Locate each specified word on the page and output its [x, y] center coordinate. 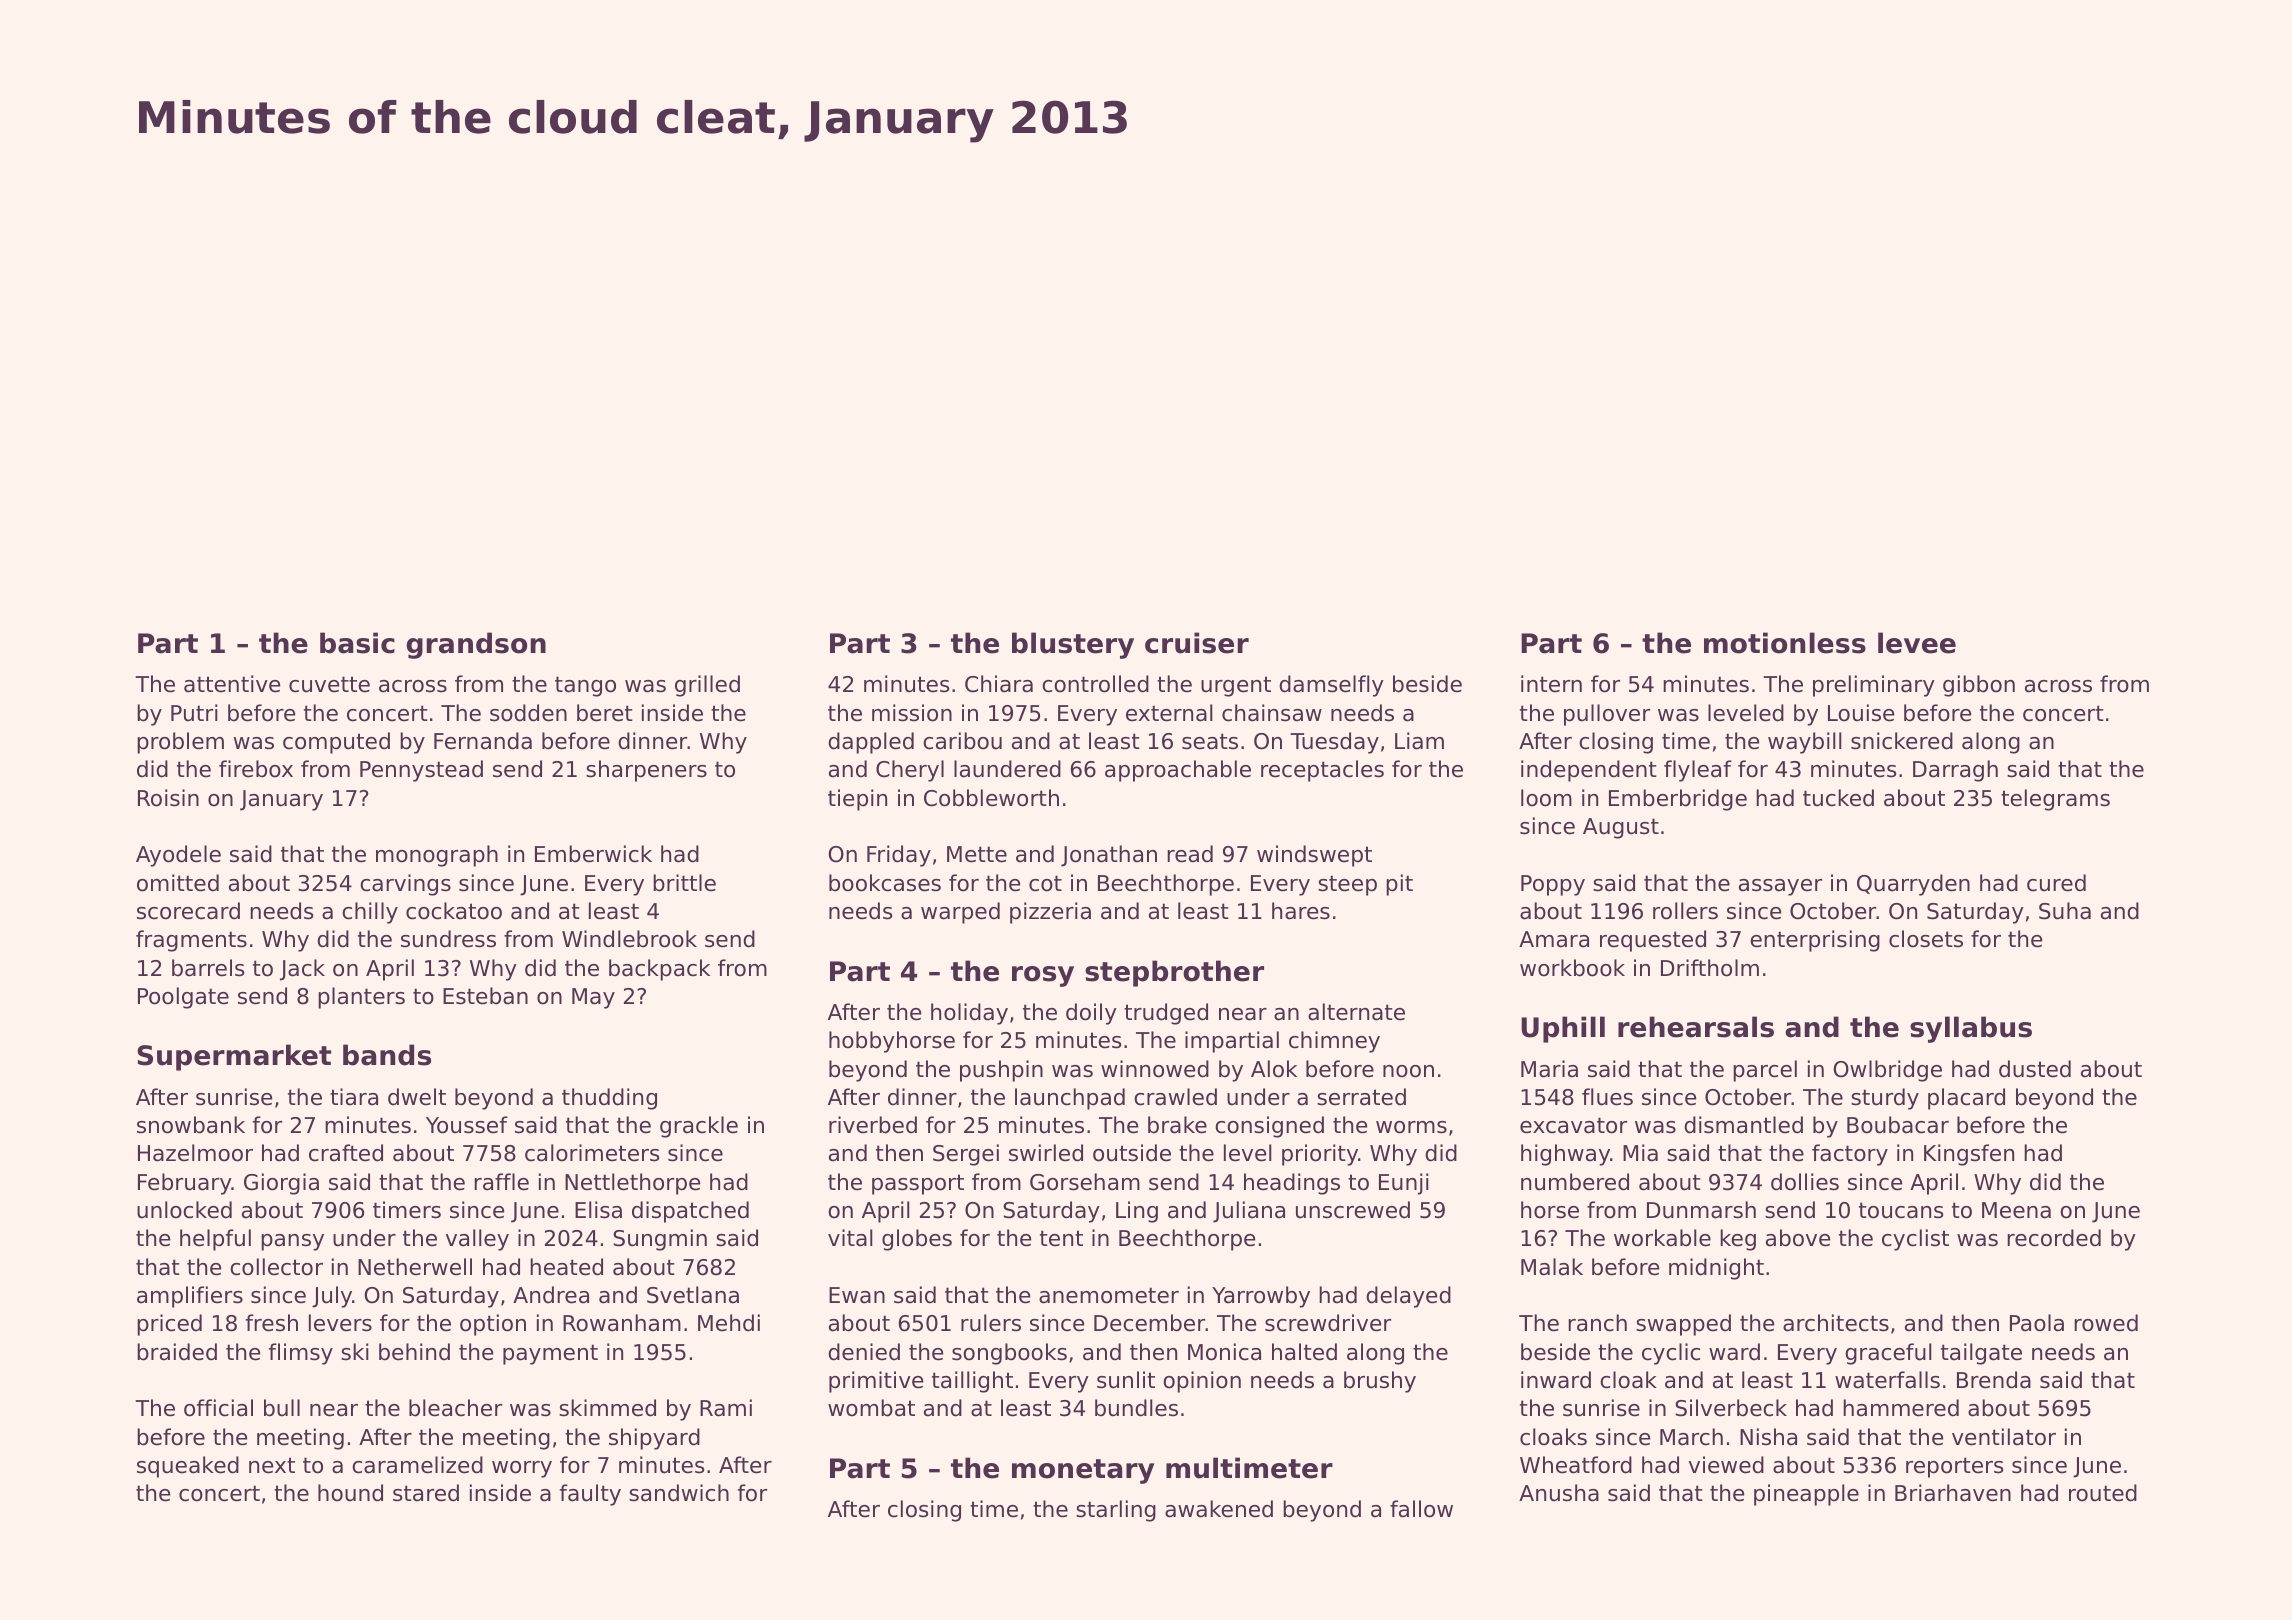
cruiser [1197, 643]
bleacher [455, 1408]
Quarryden [1913, 885]
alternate [1356, 1012]
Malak [1552, 1267]
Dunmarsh [1701, 1210]
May [593, 998]
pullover [1607, 715]
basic [357, 643]
